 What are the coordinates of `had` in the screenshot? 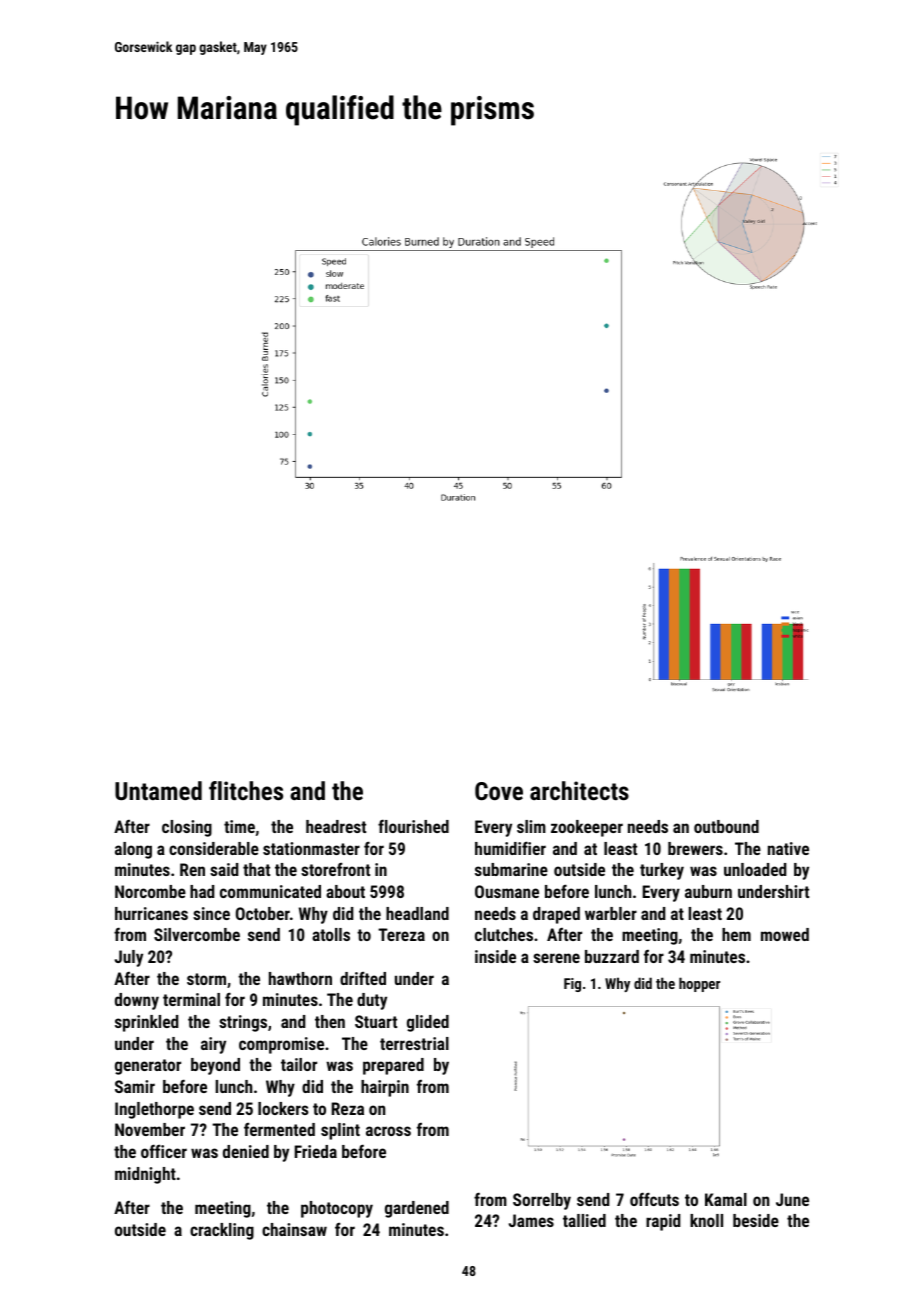 It's located at (202, 891).
